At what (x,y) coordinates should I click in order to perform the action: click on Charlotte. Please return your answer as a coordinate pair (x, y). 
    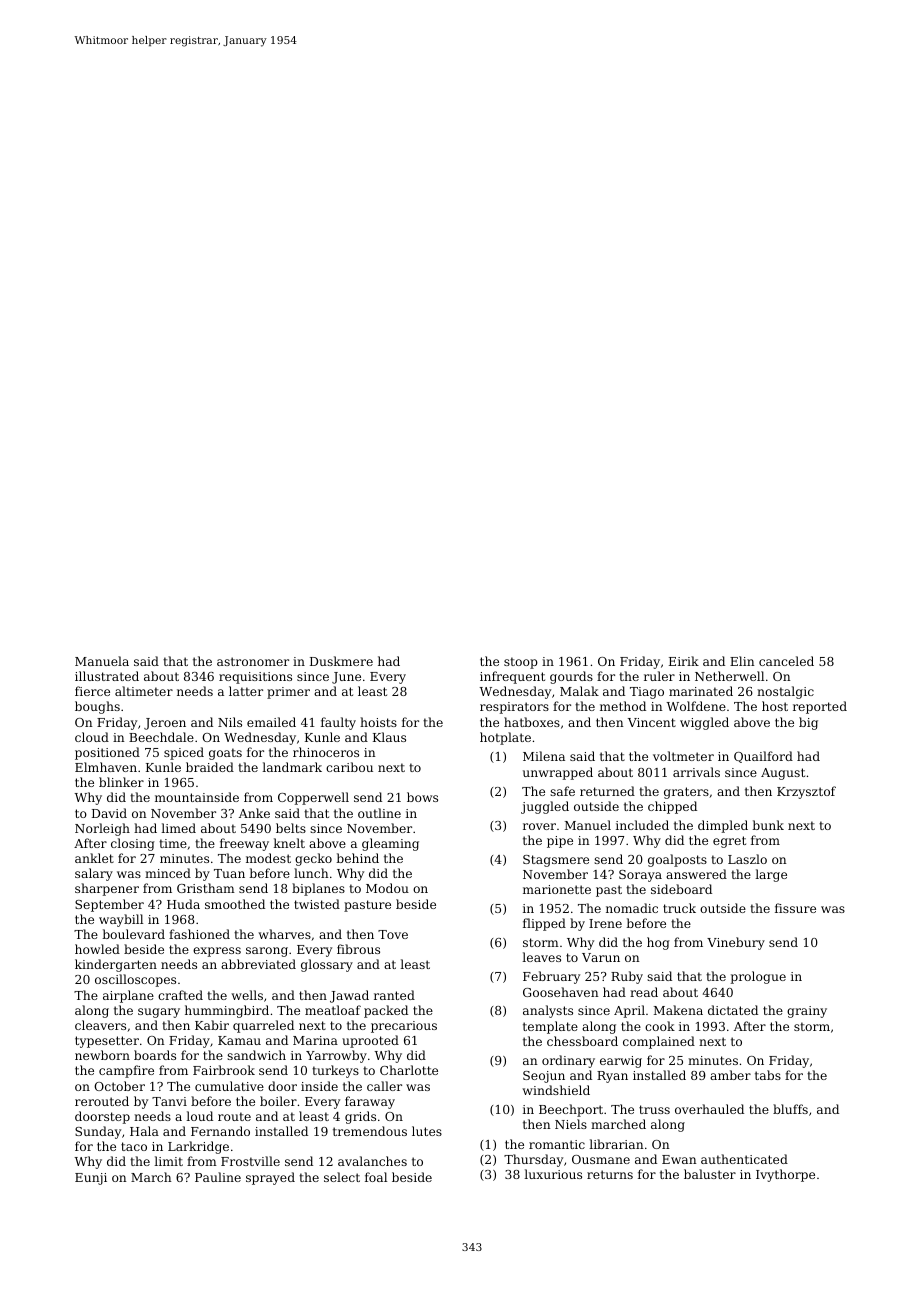
    Looking at the image, I should click on (409, 1070).
